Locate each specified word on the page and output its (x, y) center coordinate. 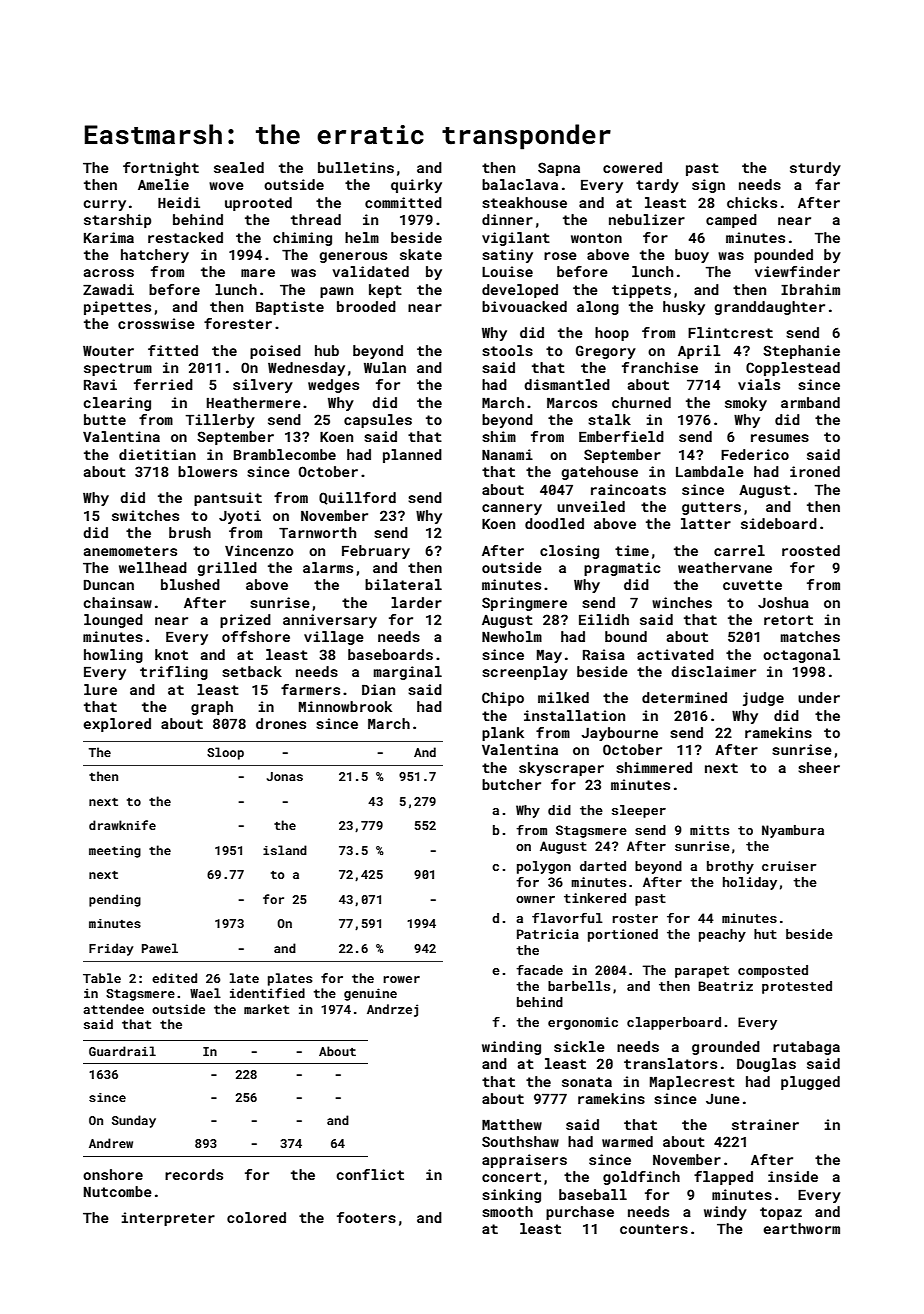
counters (654, 1229)
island (285, 850)
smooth (507, 1211)
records (194, 1174)
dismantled (567, 384)
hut (765, 934)
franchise (660, 367)
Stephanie (801, 352)
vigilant (516, 239)
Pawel (160, 948)
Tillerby (220, 421)
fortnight (161, 169)
